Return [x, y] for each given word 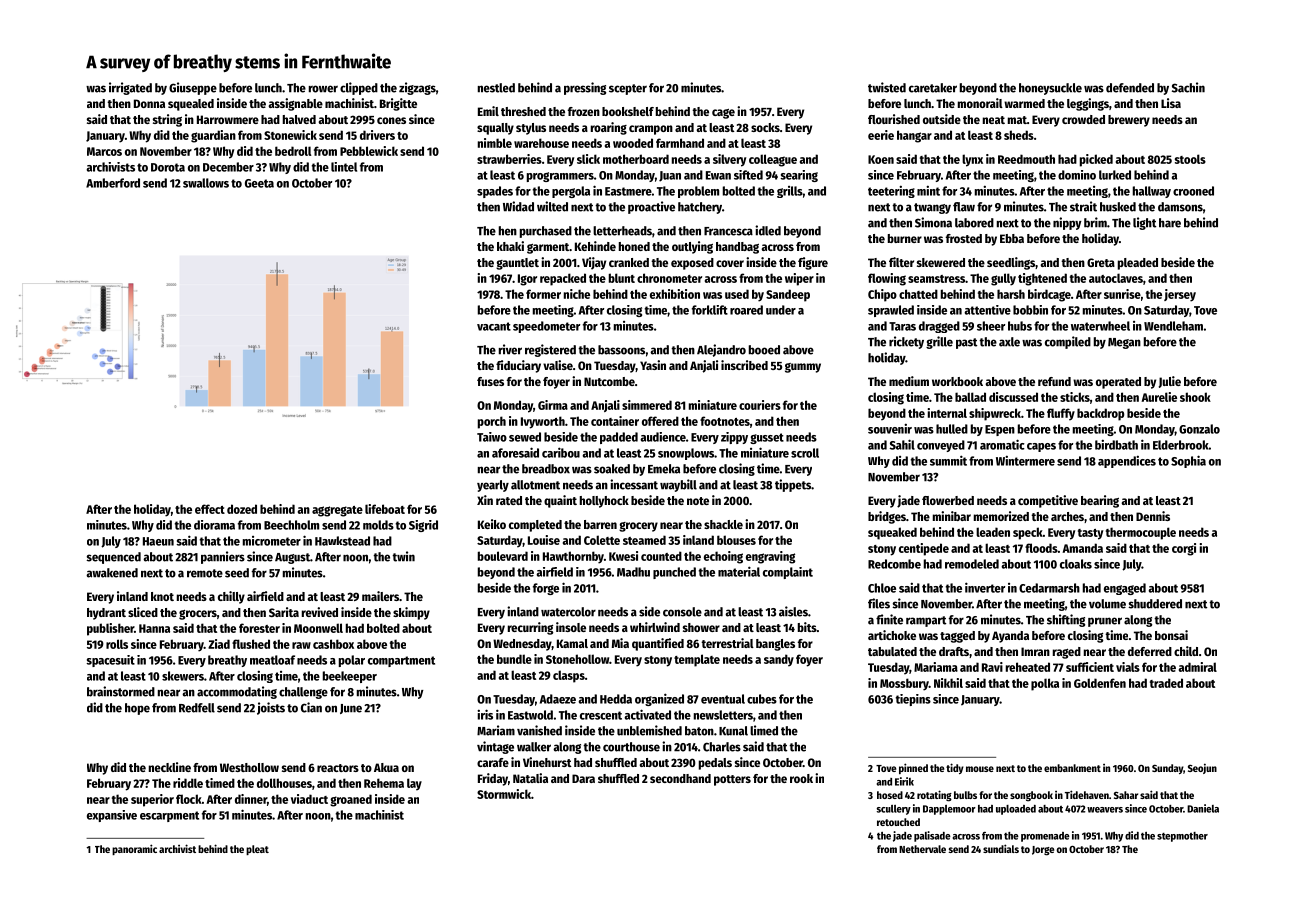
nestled [496, 88]
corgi [1184, 549]
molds [378, 525]
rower [323, 89]
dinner [251, 799]
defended [1130, 88]
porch [492, 422]
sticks [1075, 397]
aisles [793, 611]
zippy [734, 438]
